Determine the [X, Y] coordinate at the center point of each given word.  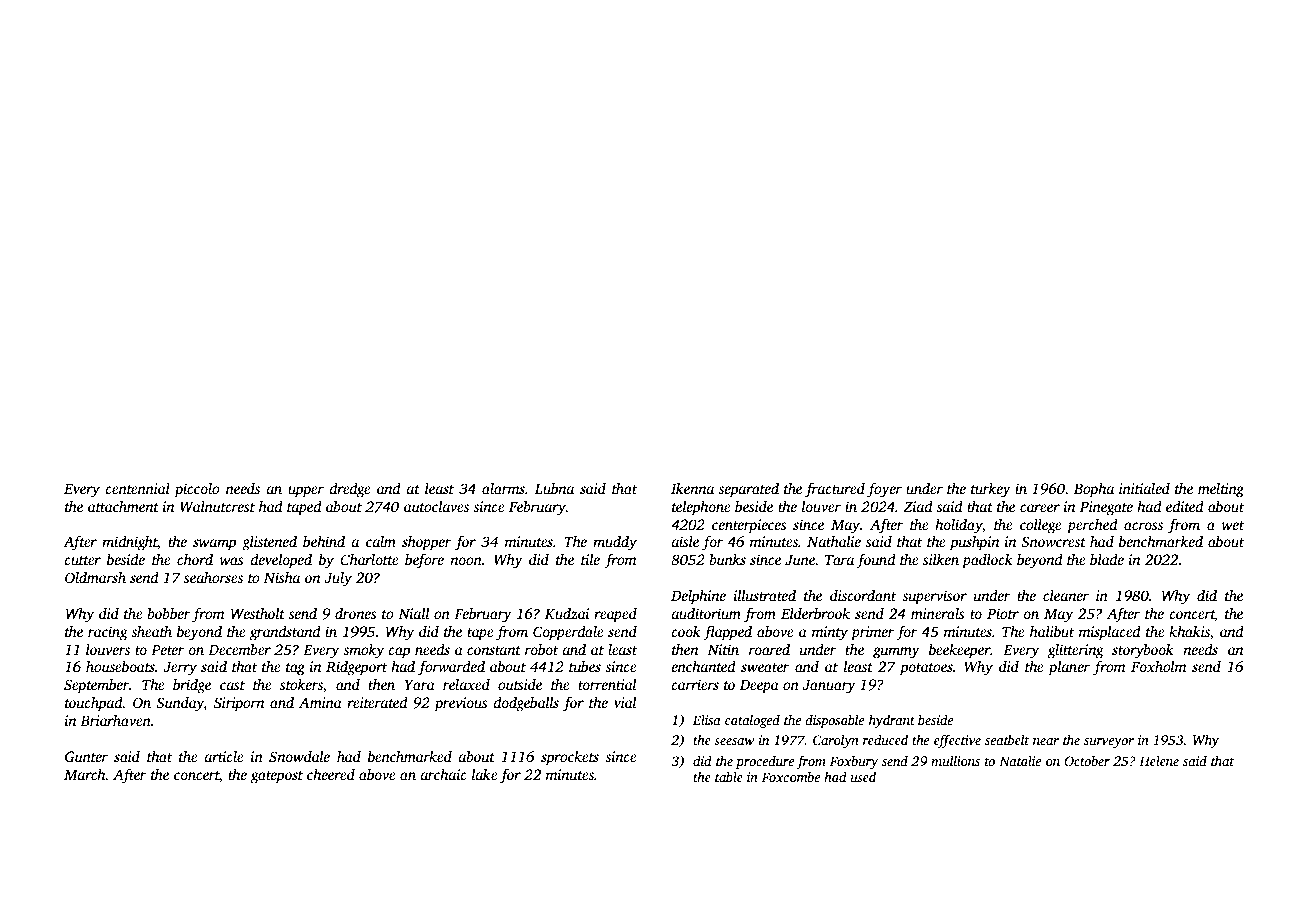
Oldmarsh [95, 577]
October [1087, 761]
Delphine [698, 597]
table [729, 776]
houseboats [120, 666]
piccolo [197, 490]
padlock [987, 561]
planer [1069, 668]
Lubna [554, 488]
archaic [443, 774]
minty [830, 633]
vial [625, 702]
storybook [1143, 651]
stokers [301, 686]
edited [1185, 506]
